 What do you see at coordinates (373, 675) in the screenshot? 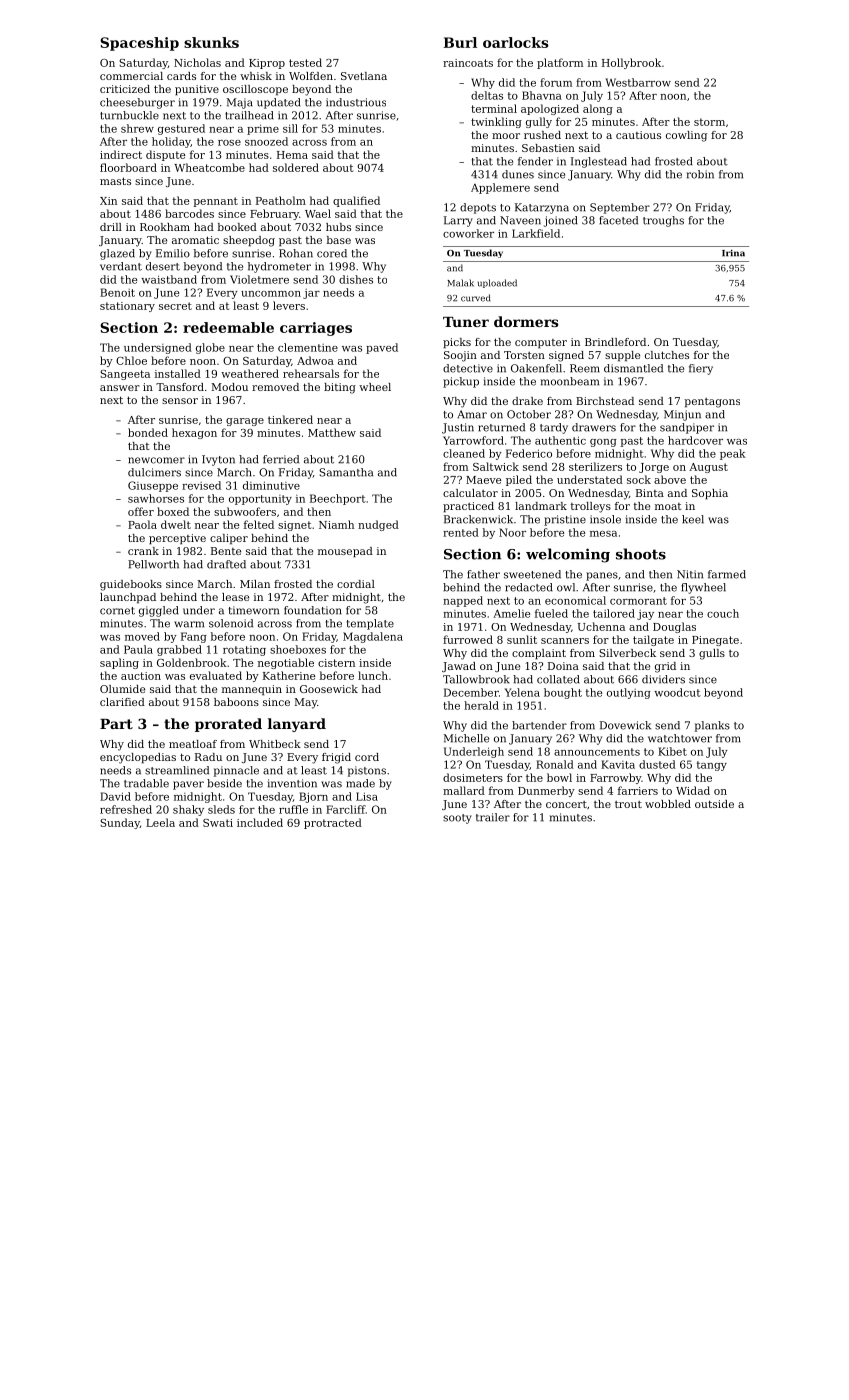
I see `lunch` at bounding box center [373, 675].
